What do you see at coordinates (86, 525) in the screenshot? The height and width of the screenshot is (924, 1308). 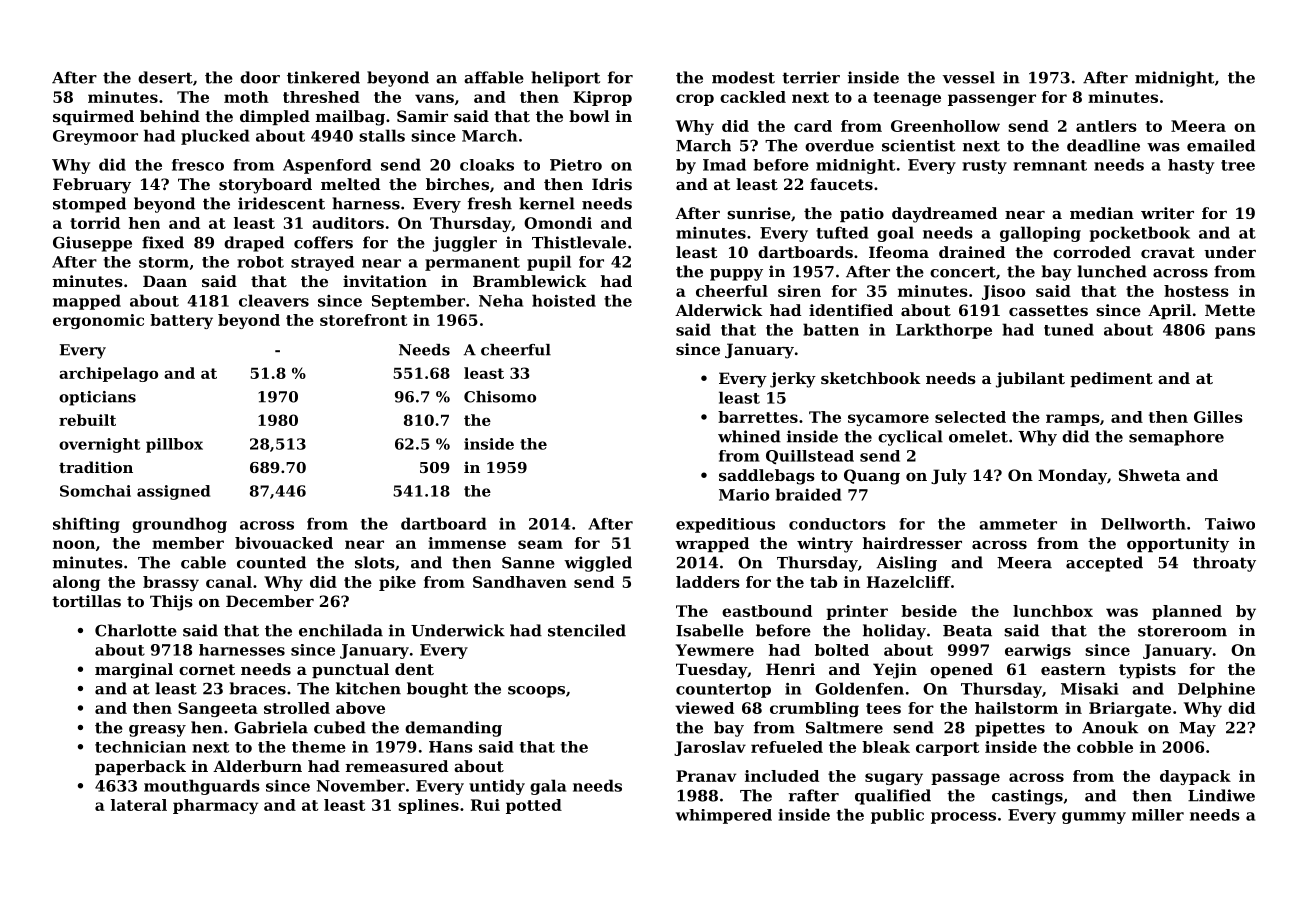 I see `shifting` at bounding box center [86, 525].
